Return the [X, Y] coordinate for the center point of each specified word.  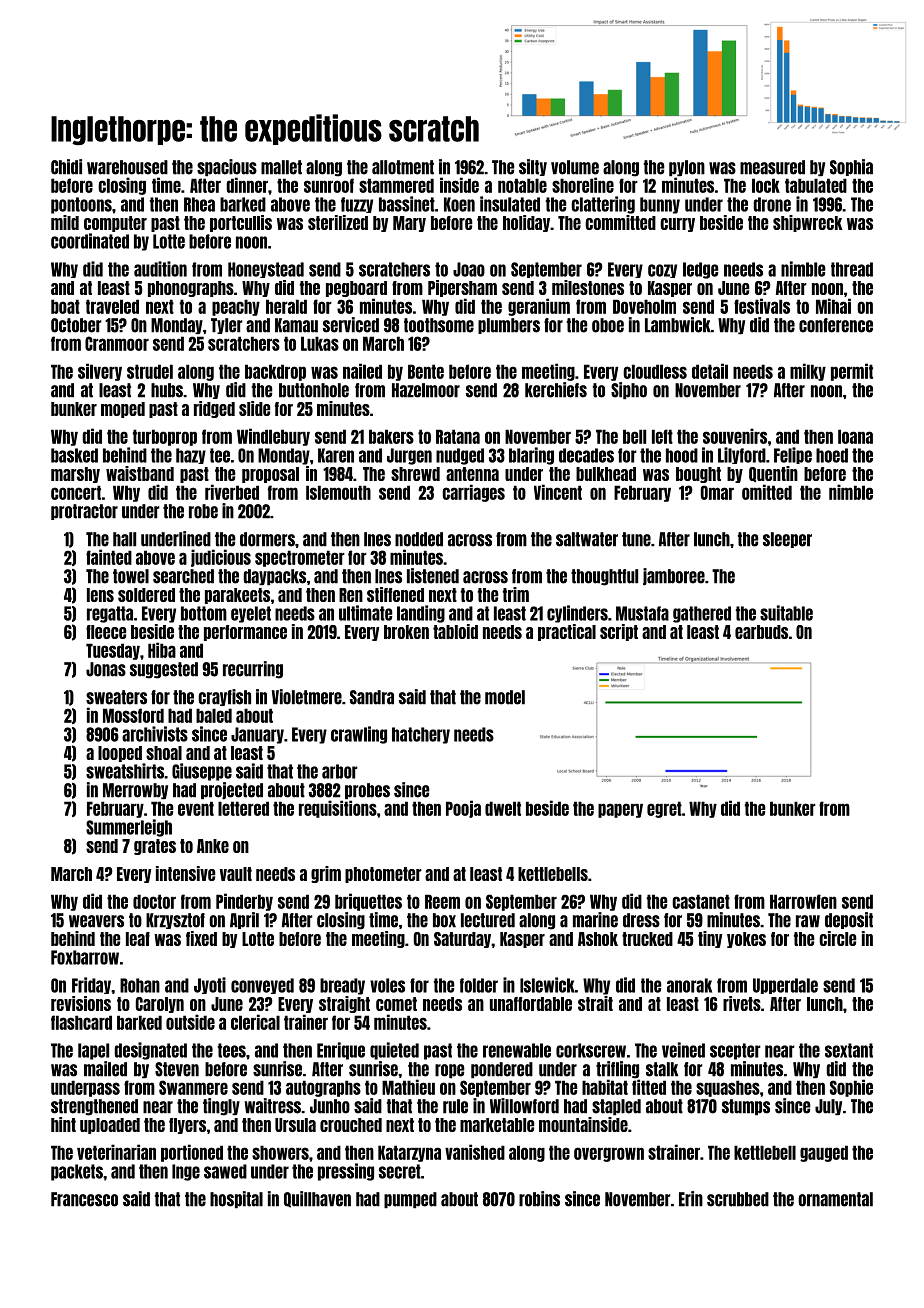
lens [100, 595]
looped [120, 754]
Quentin [773, 474]
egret [664, 809]
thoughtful [604, 577]
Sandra [372, 697]
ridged [214, 409]
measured [772, 167]
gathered [702, 614]
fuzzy [357, 205]
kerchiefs [556, 390]
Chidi [66, 167]
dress [641, 920]
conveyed [262, 986]
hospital [236, 1199]
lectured [488, 920]
